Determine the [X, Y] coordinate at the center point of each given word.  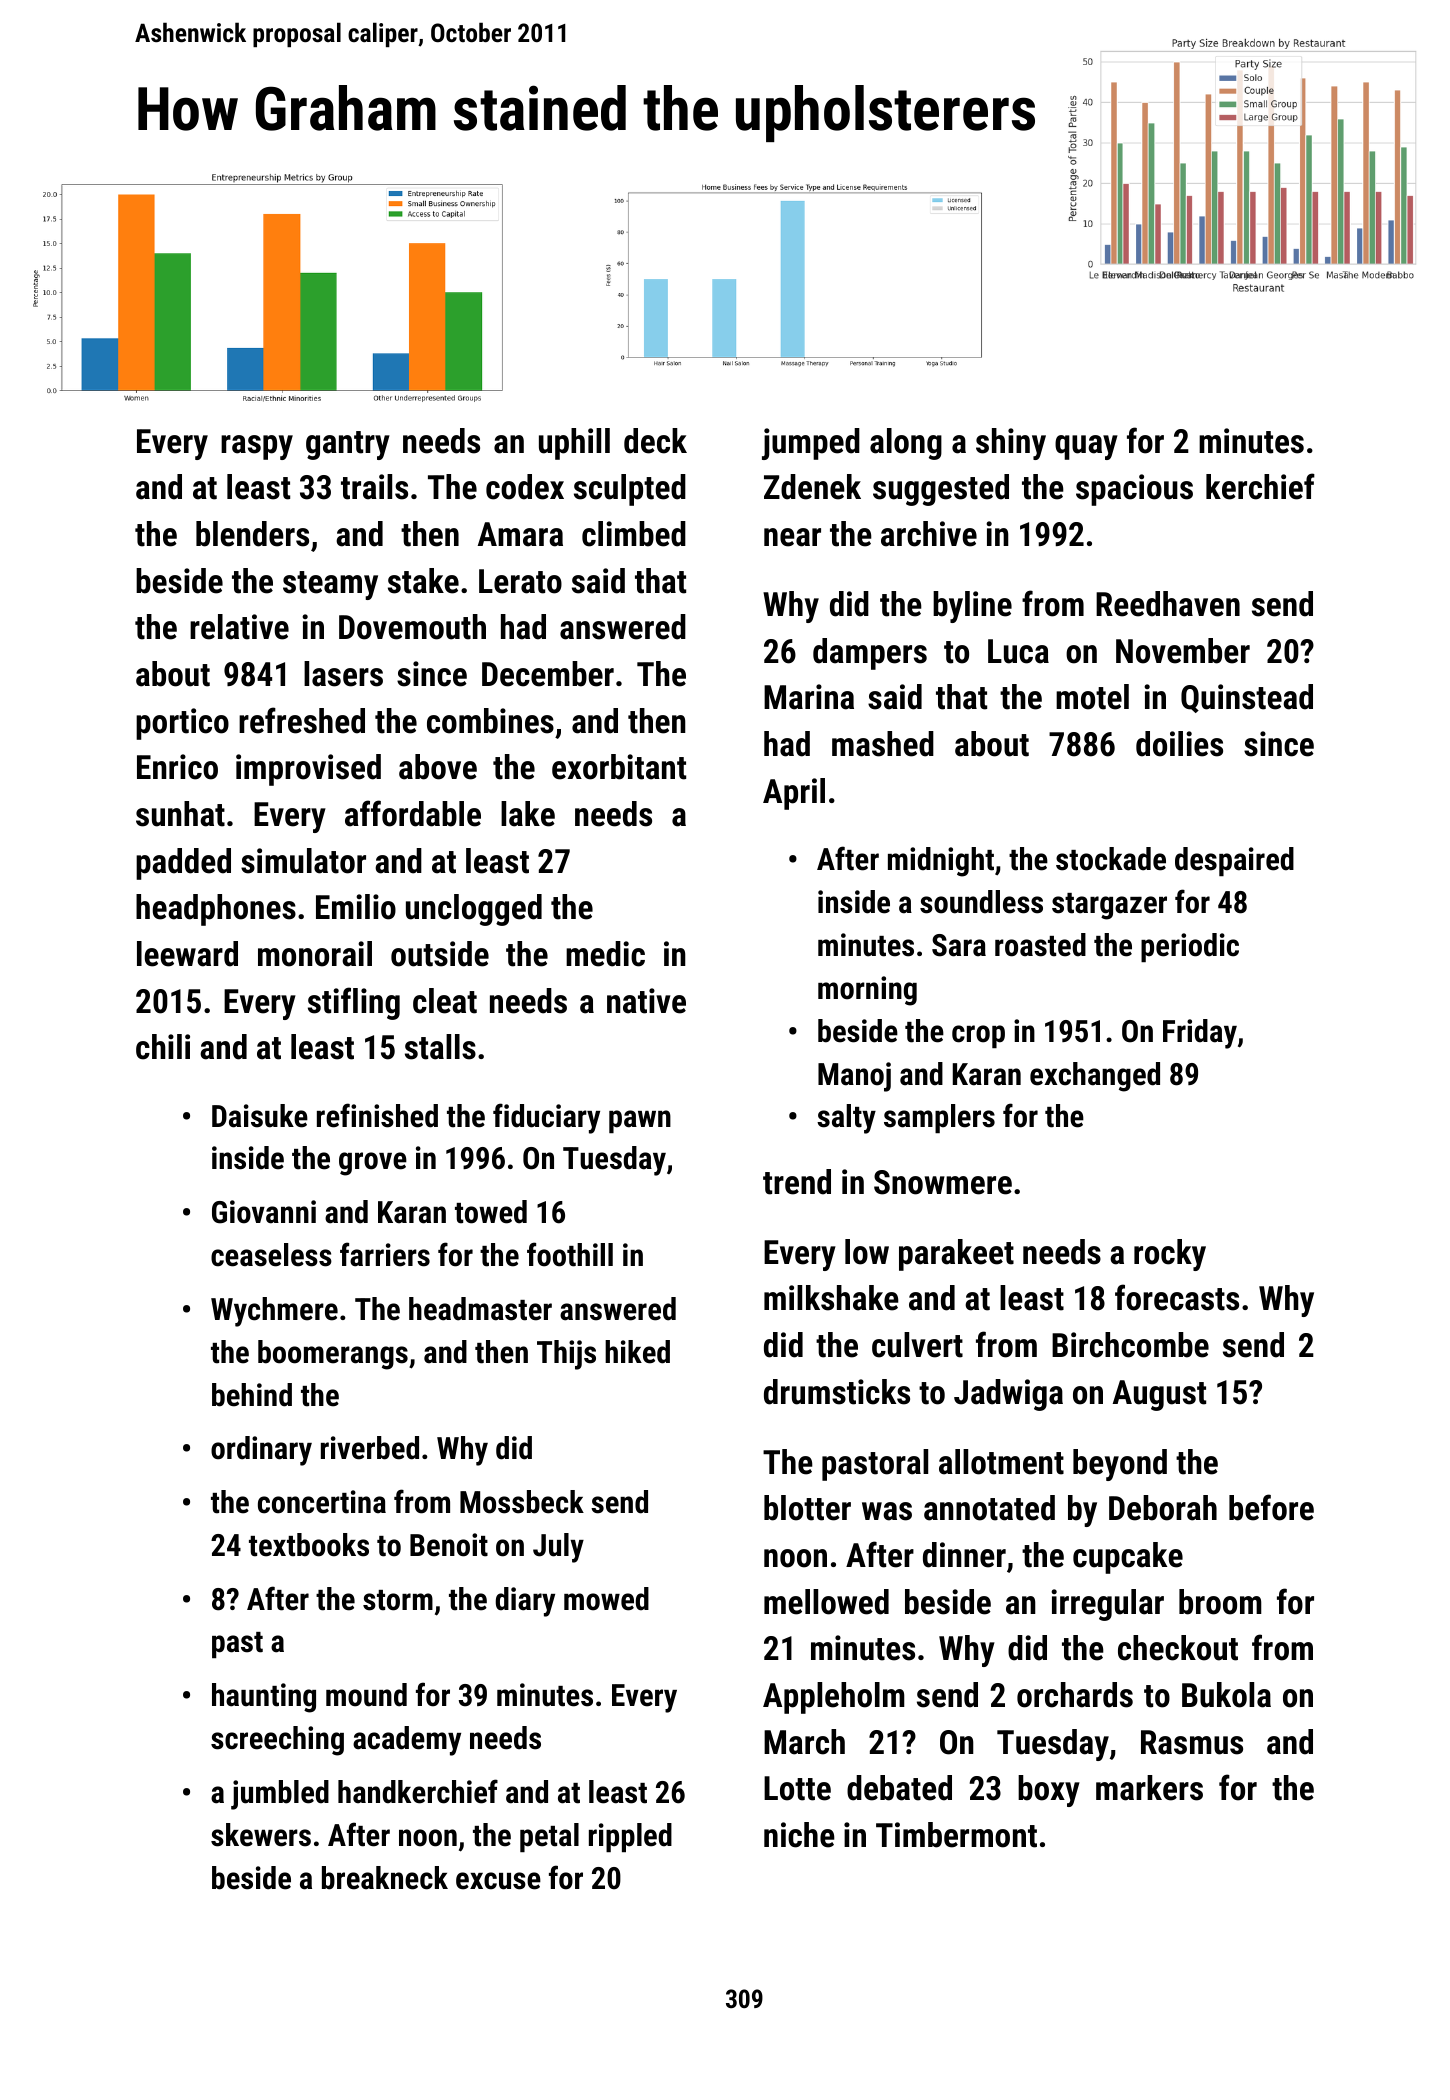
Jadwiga [1008, 1395]
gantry [348, 445]
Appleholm [834, 1698]
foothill [570, 1254]
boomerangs [333, 1355]
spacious [1134, 490]
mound [366, 1695]
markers [1149, 1788]
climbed [634, 534]
